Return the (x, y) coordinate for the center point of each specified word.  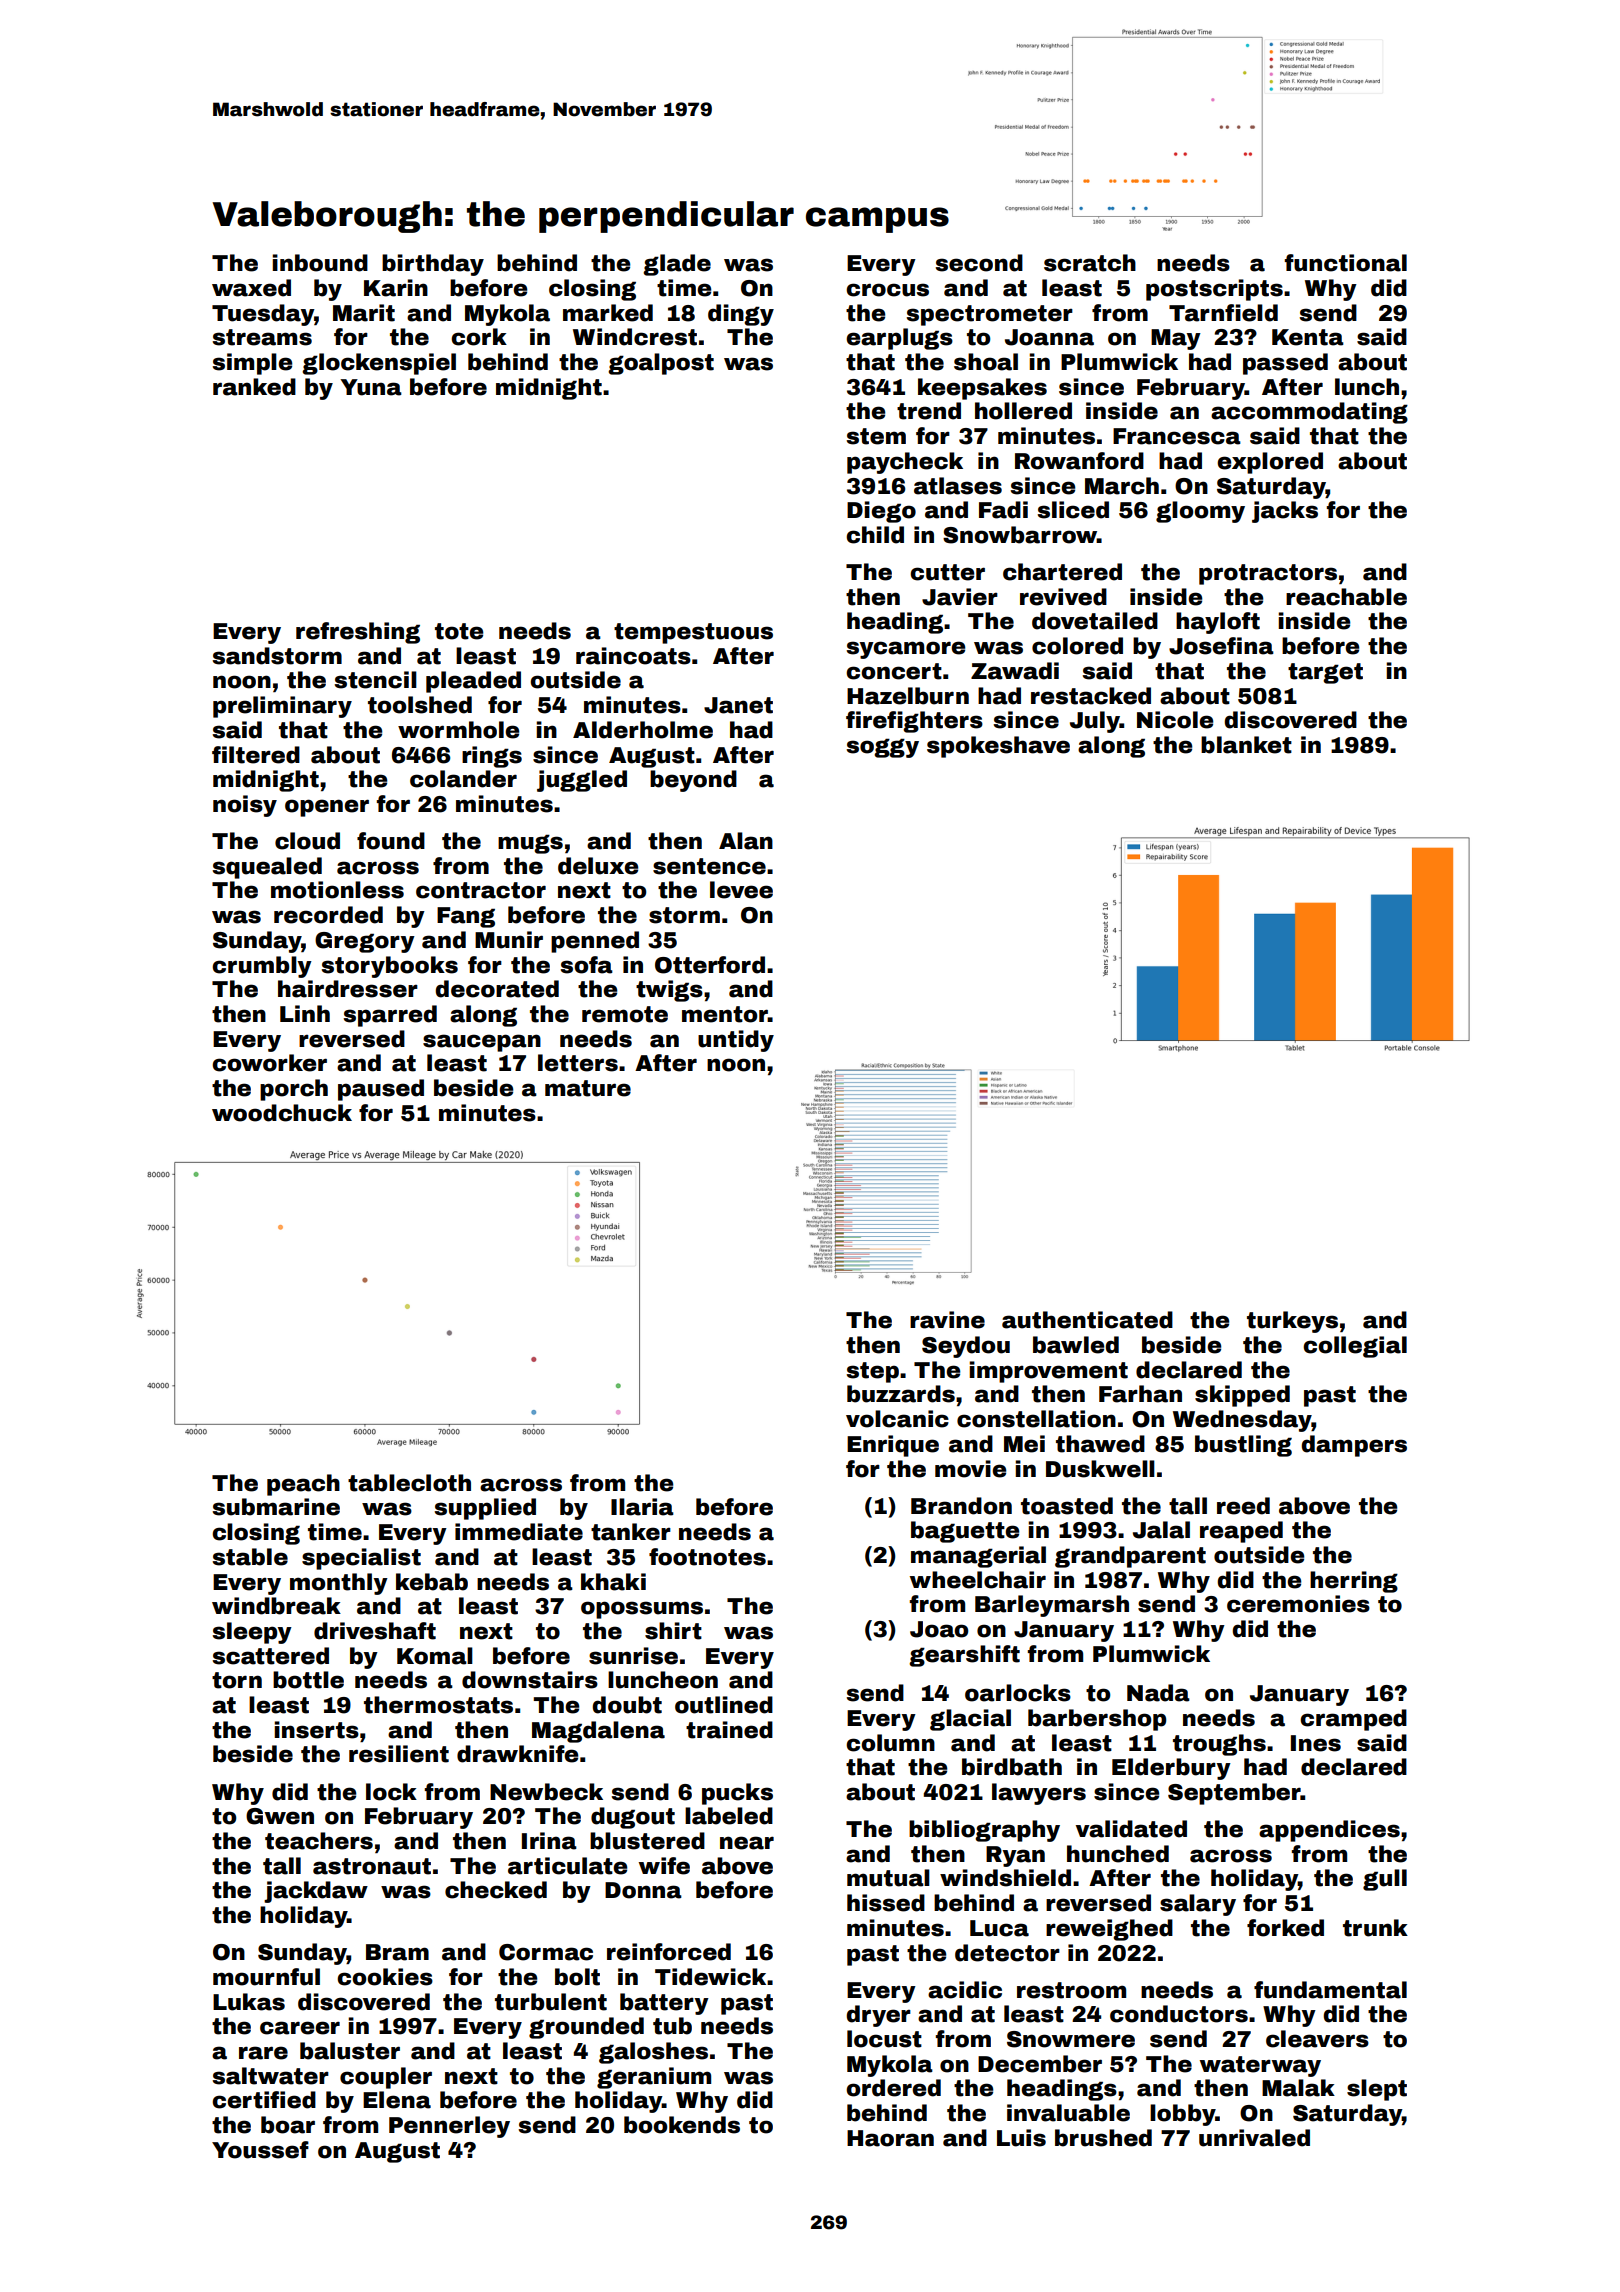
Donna (643, 1890)
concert (894, 671)
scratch (1090, 263)
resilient (399, 1754)
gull (1385, 1880)
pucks (737, 1794)
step (872, 1372)
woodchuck (282, 1113)
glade (677, 265)
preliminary (282, 707)
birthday (433, 265)
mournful (266, 1977)
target (1325, 673)
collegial (1355, 1347)
